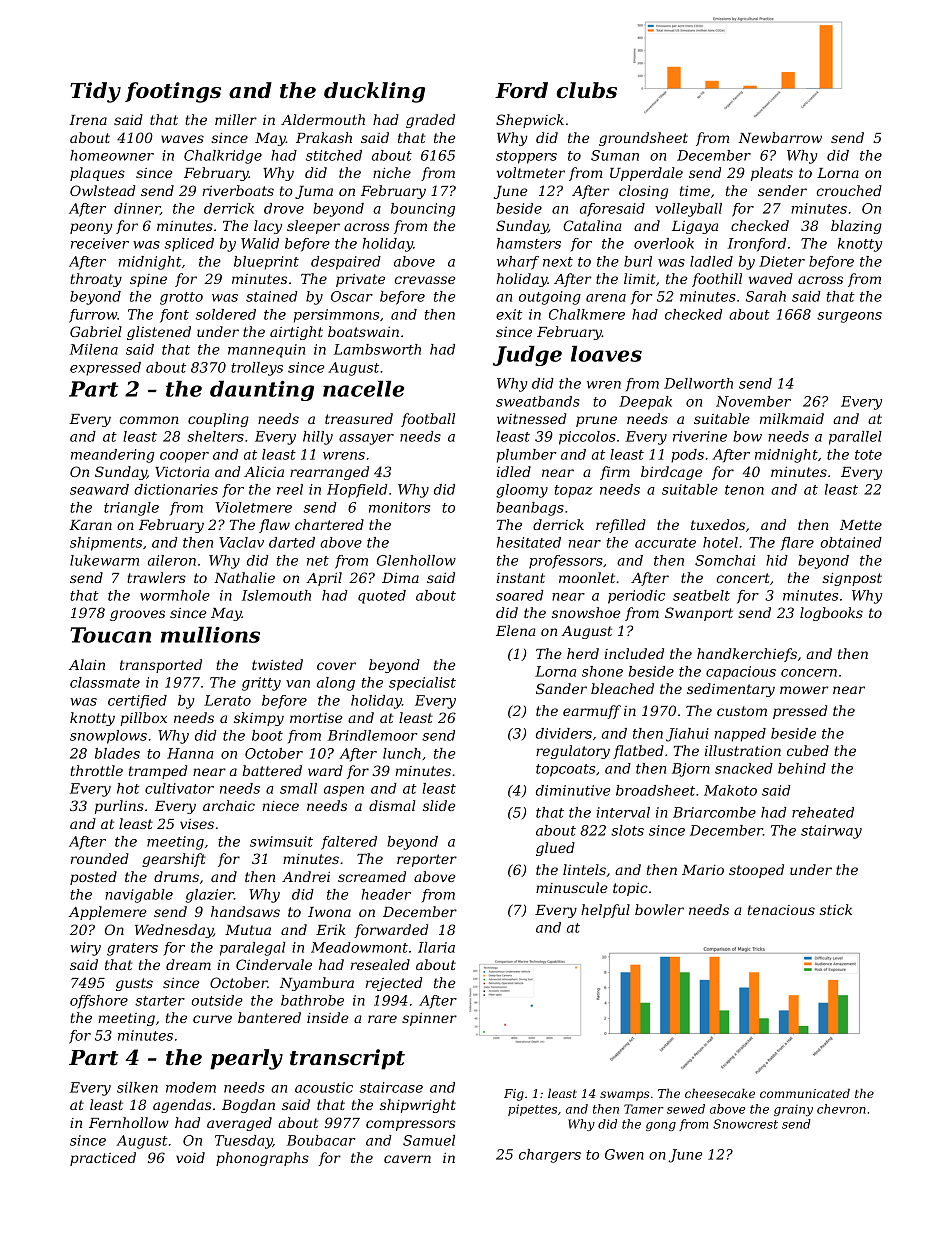 The image size is (952, 1233). What do you see at coordinates (655, 790) in the image?
I see `broadsheet` at bounding box center [655, 790].
